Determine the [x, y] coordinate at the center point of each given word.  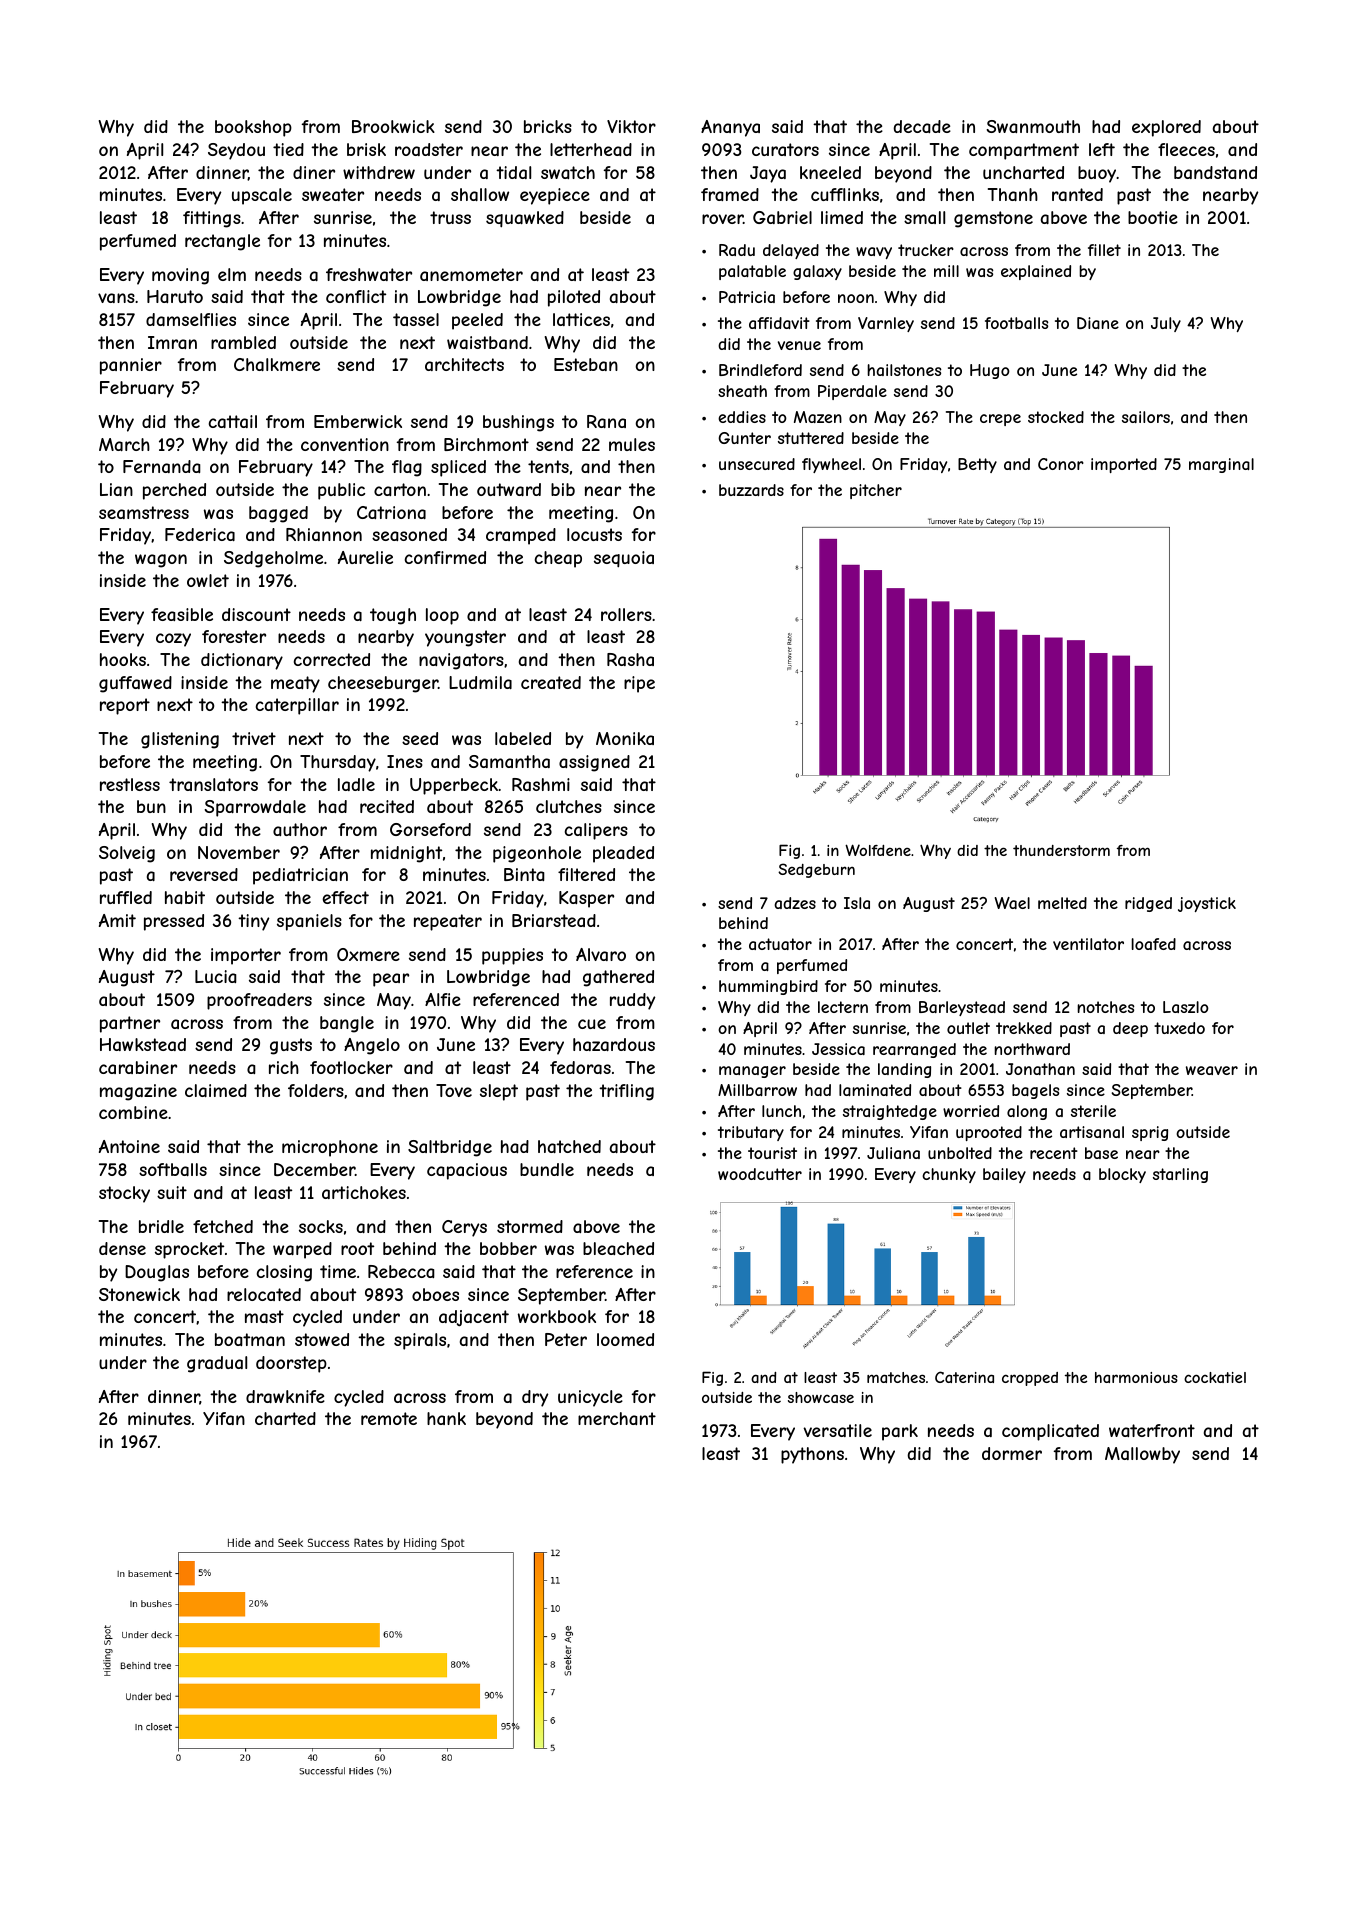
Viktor [631, 126]
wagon [161, 561]
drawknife [285, 1396]
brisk [366, 149]
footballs [1017, 323]
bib [563, 489]
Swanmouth [1033, 126]
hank [446, 1418]
